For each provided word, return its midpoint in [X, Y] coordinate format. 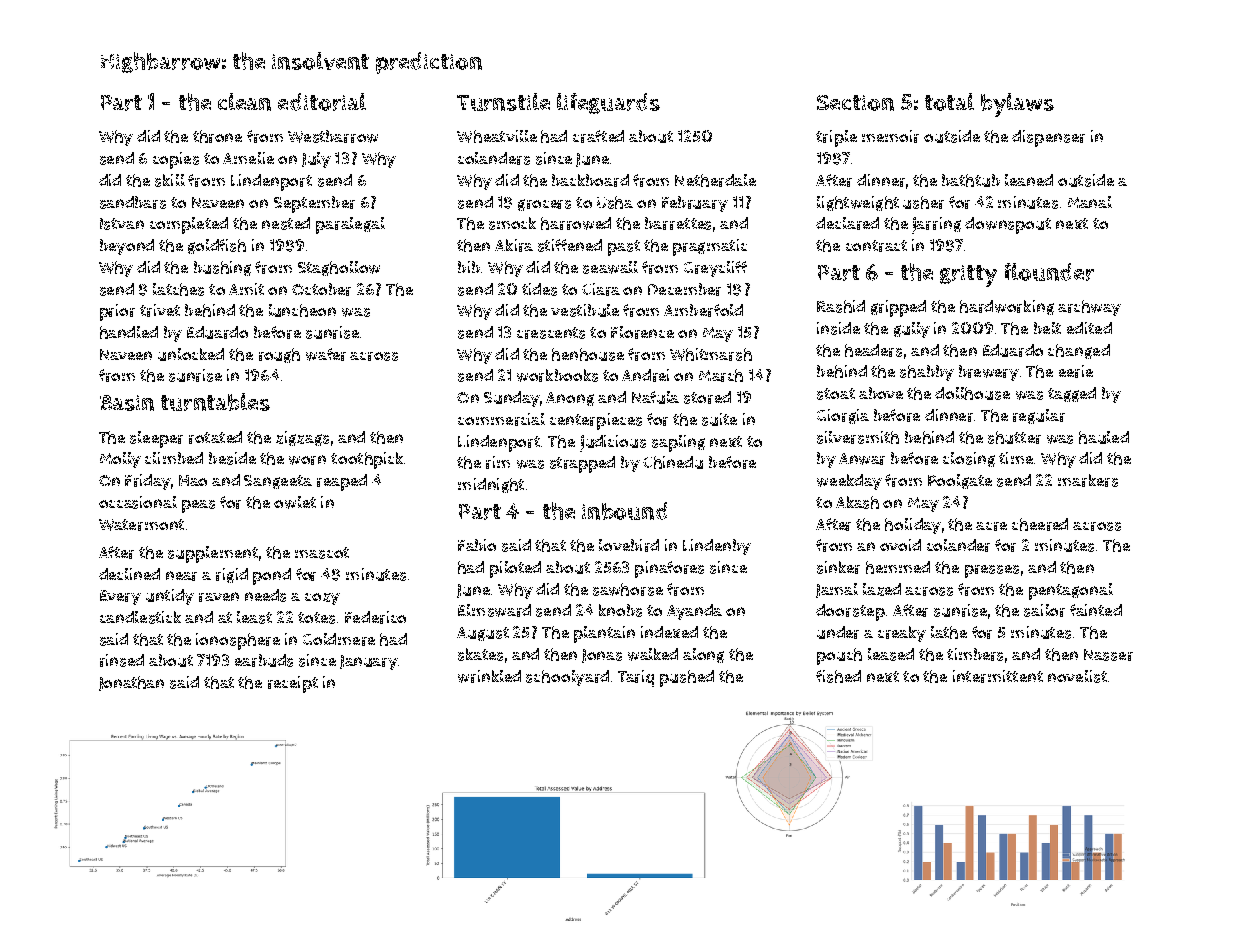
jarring [936, 225]
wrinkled [489, 676]
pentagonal [1071, 591]
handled [129, 332]
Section [855, 103]
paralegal [350, 225]
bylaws [1017, 105]
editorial [322, 102]
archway [1089, 308]
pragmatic [710, 247]
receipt [293, 684]
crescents [551, 333]
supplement [213, 554]
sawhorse [628, 589]
